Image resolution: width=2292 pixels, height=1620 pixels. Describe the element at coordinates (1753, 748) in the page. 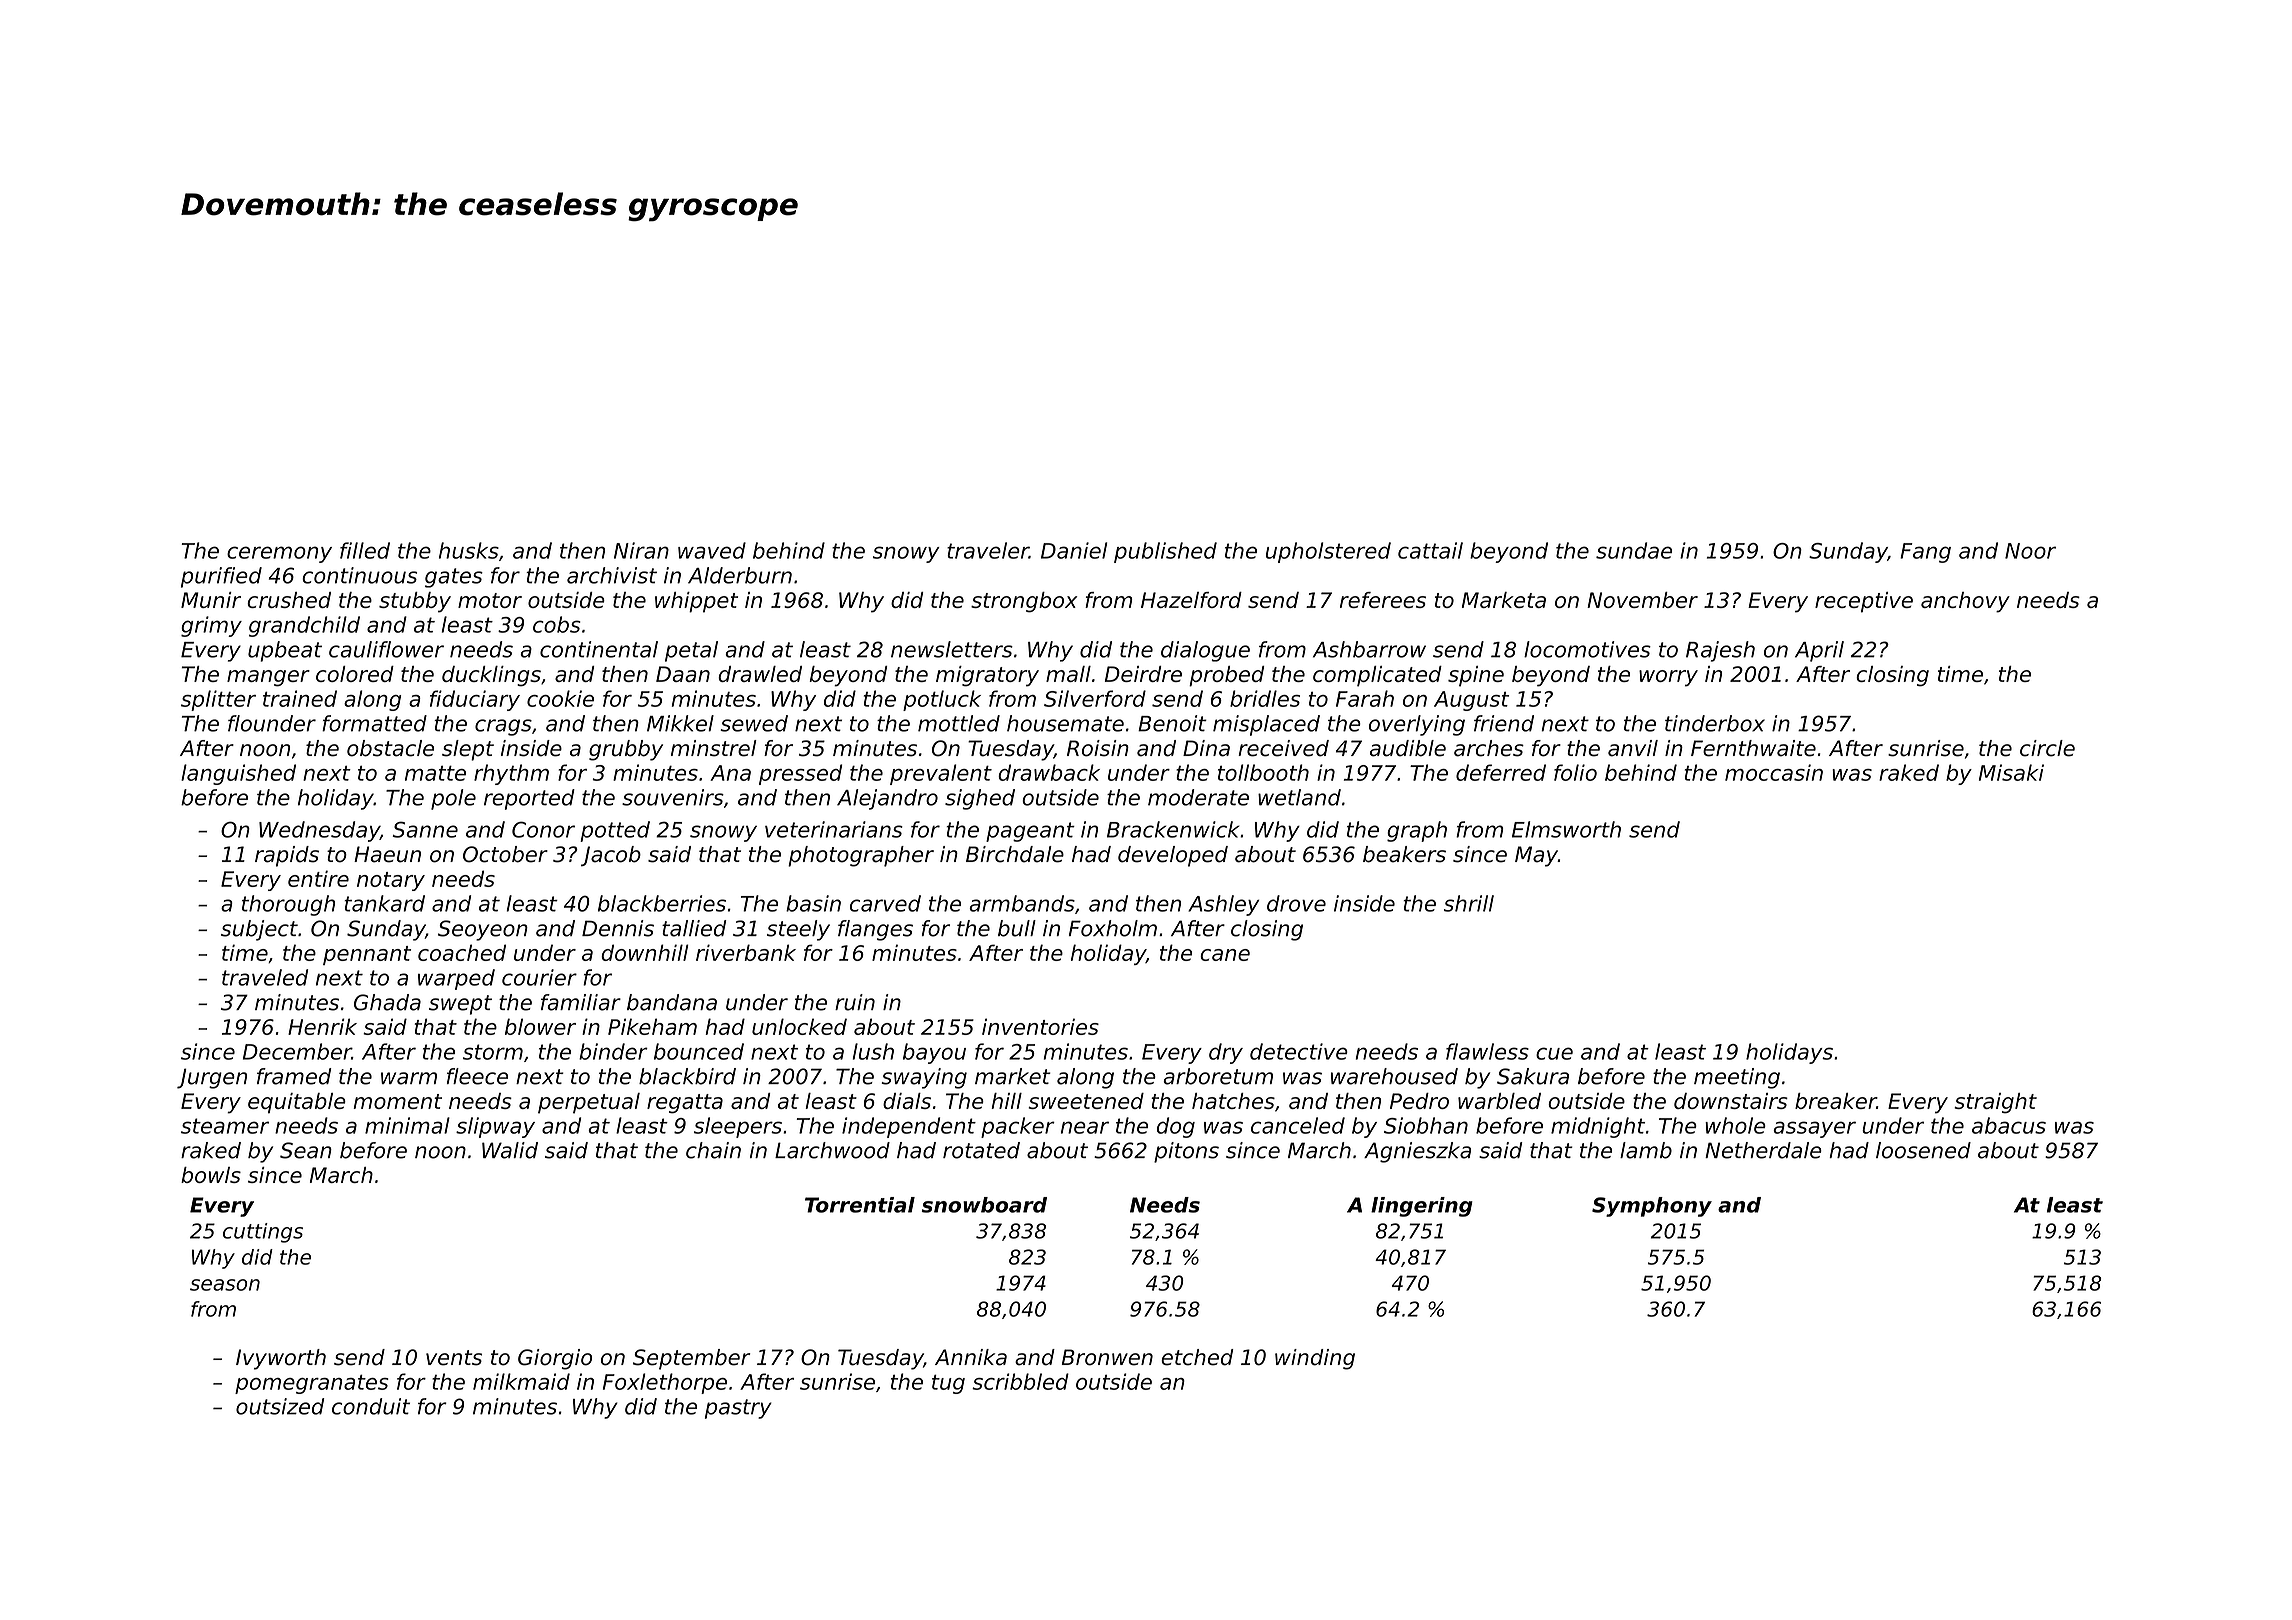

I see `Fernthwaite` at that location.
